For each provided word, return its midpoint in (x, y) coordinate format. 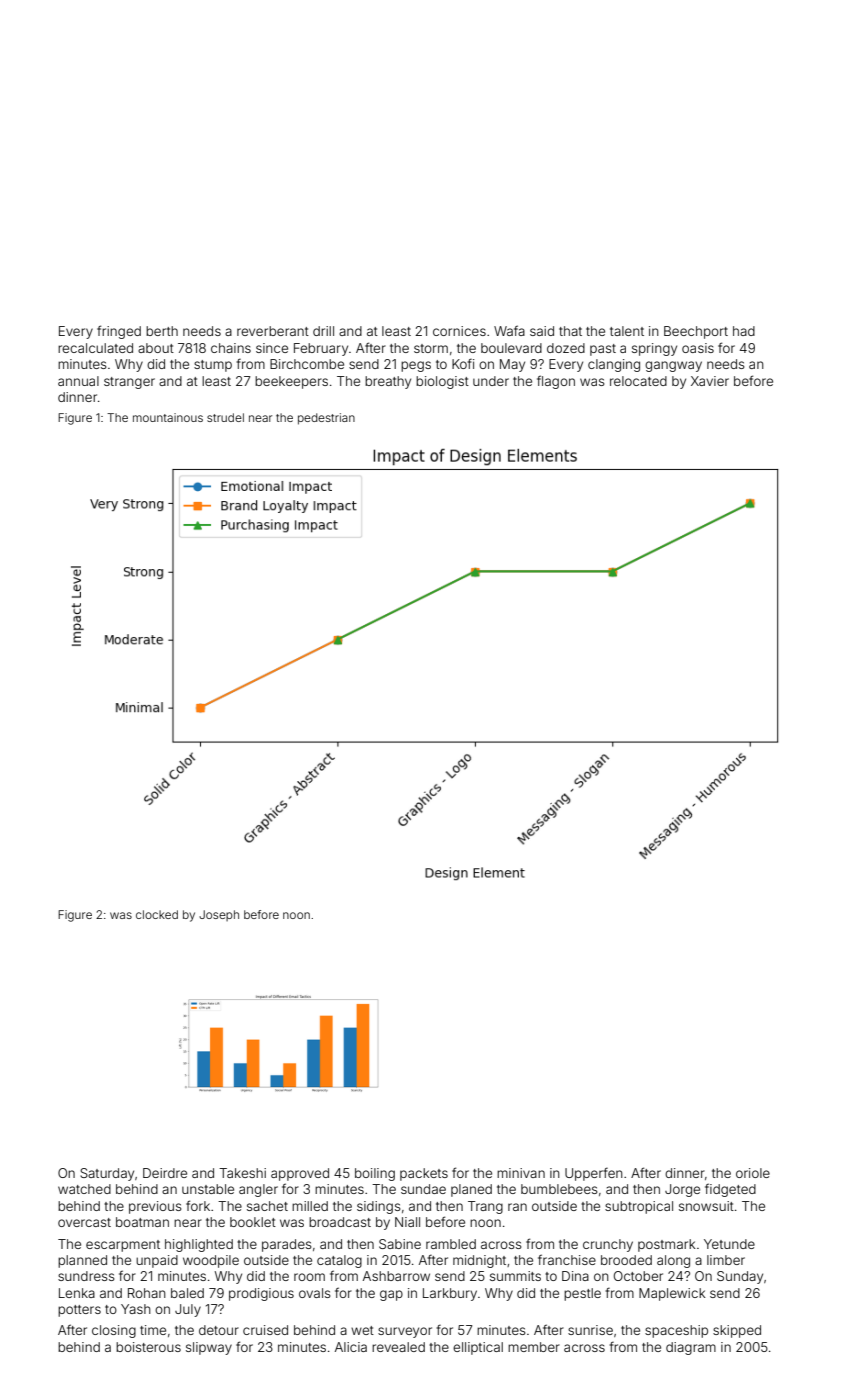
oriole (753, 1173)
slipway (209, 1348)
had (744, 331)
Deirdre (165, 1173)
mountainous (168, 417)
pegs (416, 366)
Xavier (710, 381)
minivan (521, 1173)
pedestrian (326, 419)
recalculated (95, 348)
